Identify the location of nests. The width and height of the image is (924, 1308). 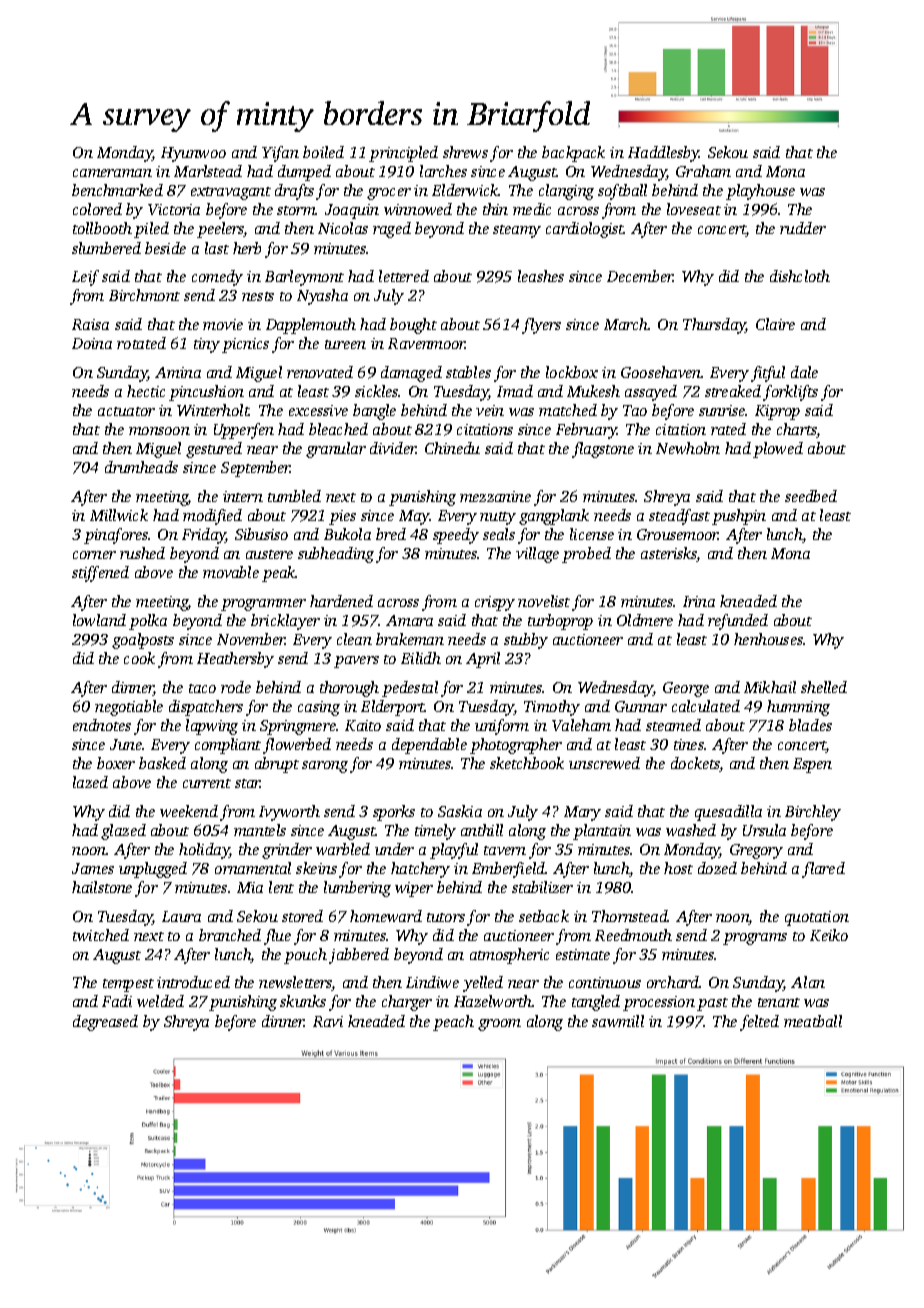
(258, 296).
